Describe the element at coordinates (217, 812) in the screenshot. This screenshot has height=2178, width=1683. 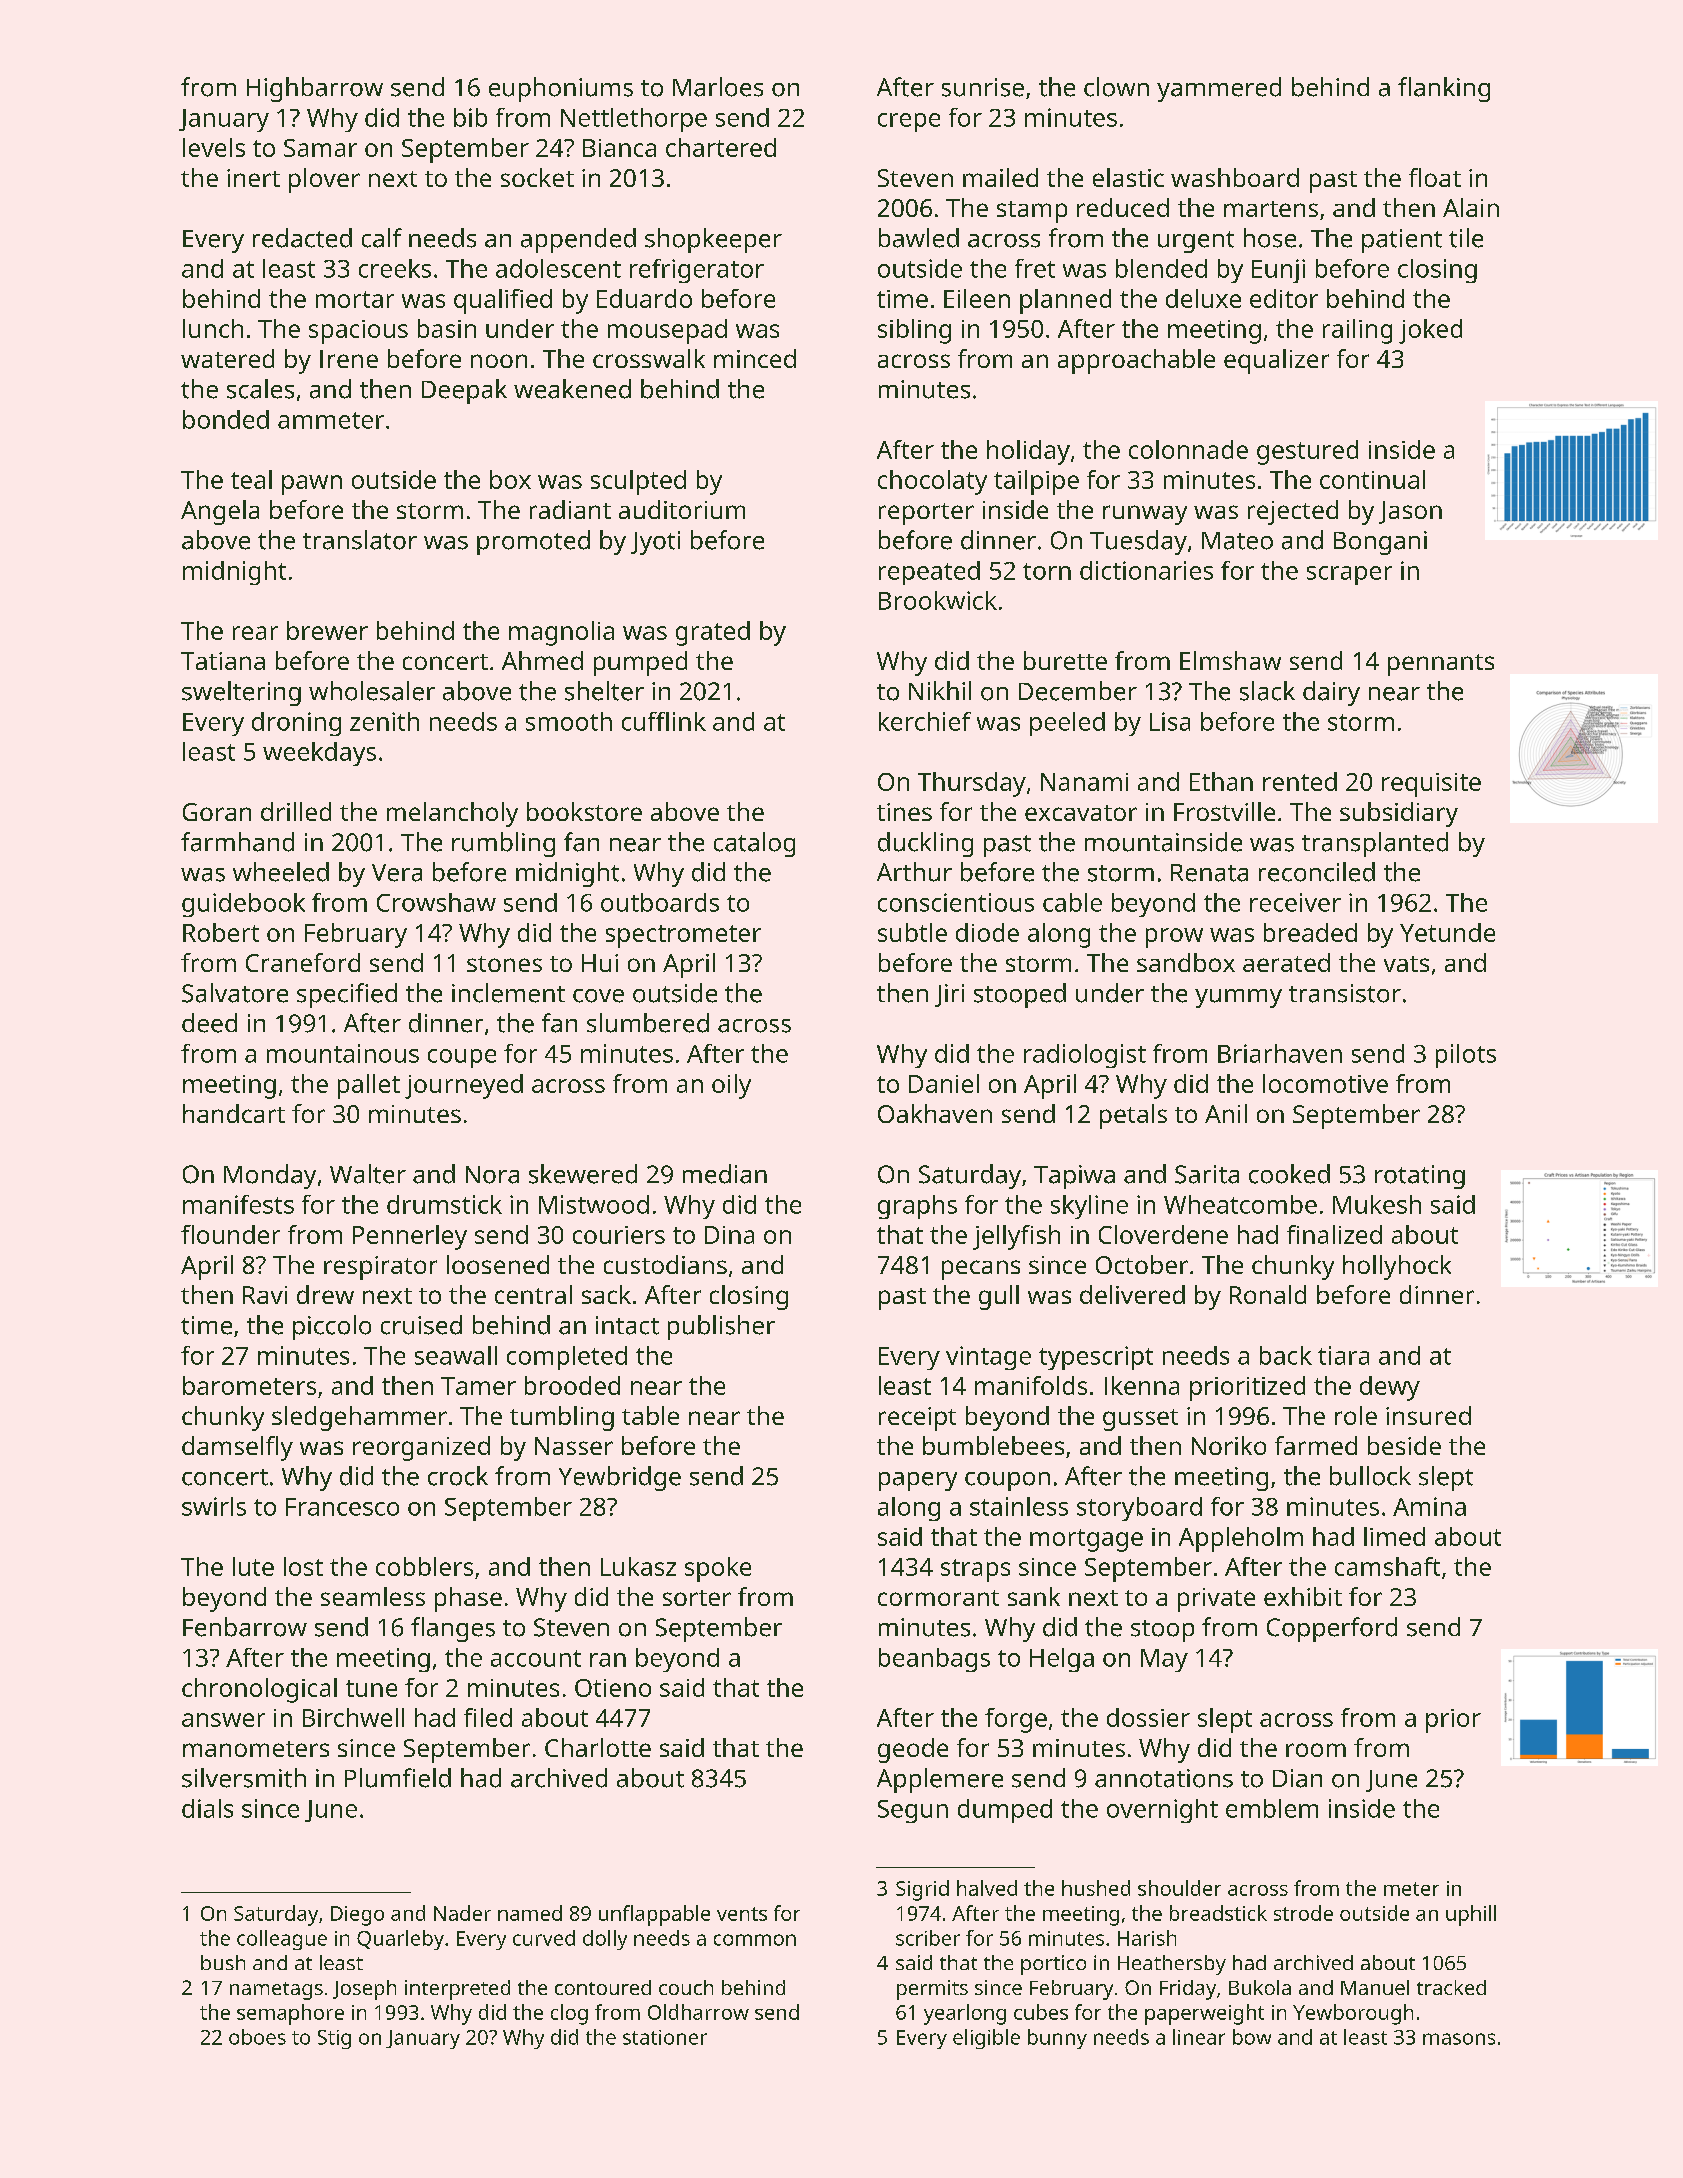
I see `Goran` at that location.
